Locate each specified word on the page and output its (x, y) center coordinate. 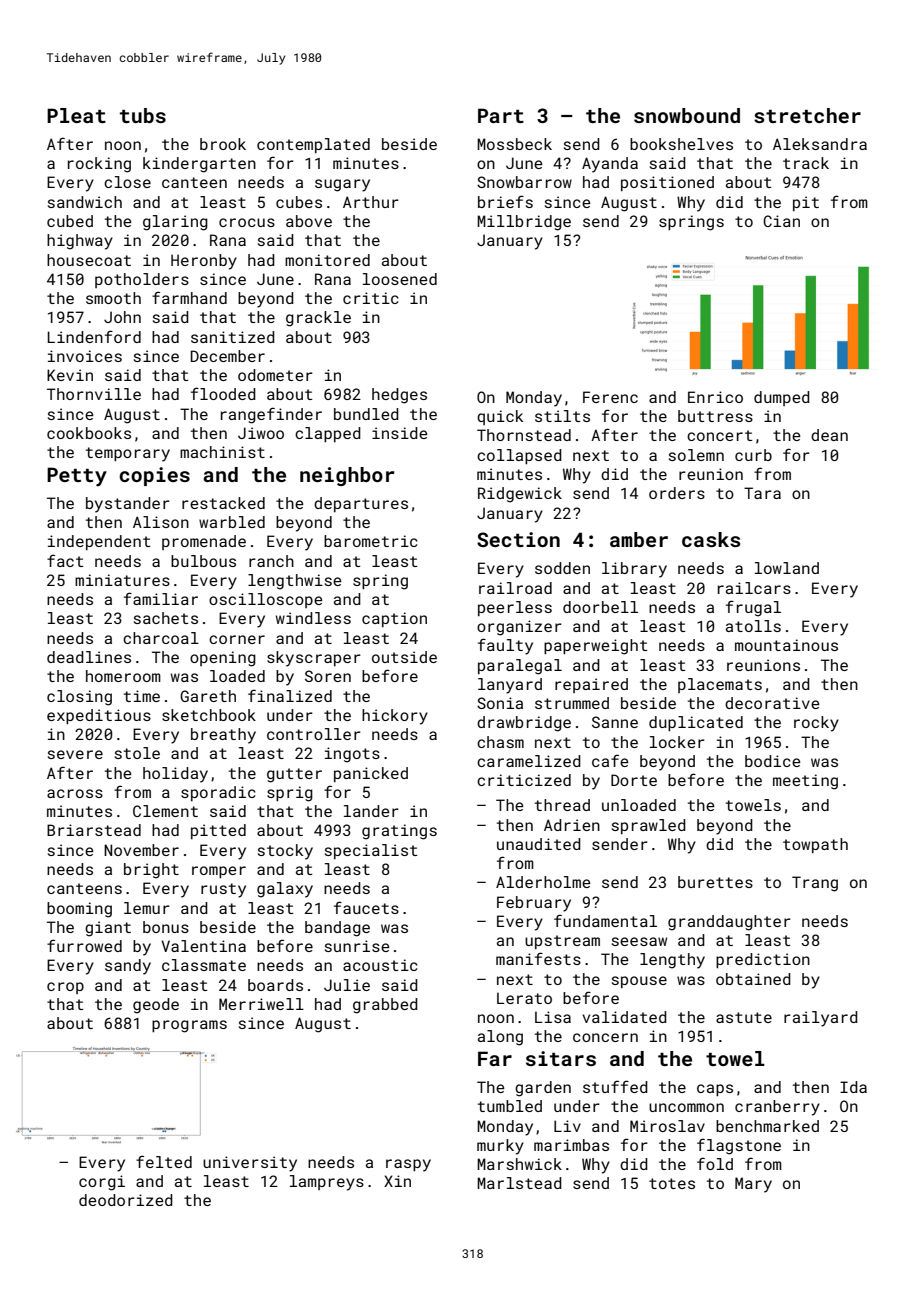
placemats (720, 685)
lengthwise (294, 582)
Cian (781, 221)
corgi (102, 1183)
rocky (816, 724)
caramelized (529, 761)
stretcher (807, 115)
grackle (318, 319)
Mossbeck (514, 144)
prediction (763, 960)
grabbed (385, 1006)
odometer (275, 375)
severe (75, 754)
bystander (128, 505)
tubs (143, 115)
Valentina (203, 946)
